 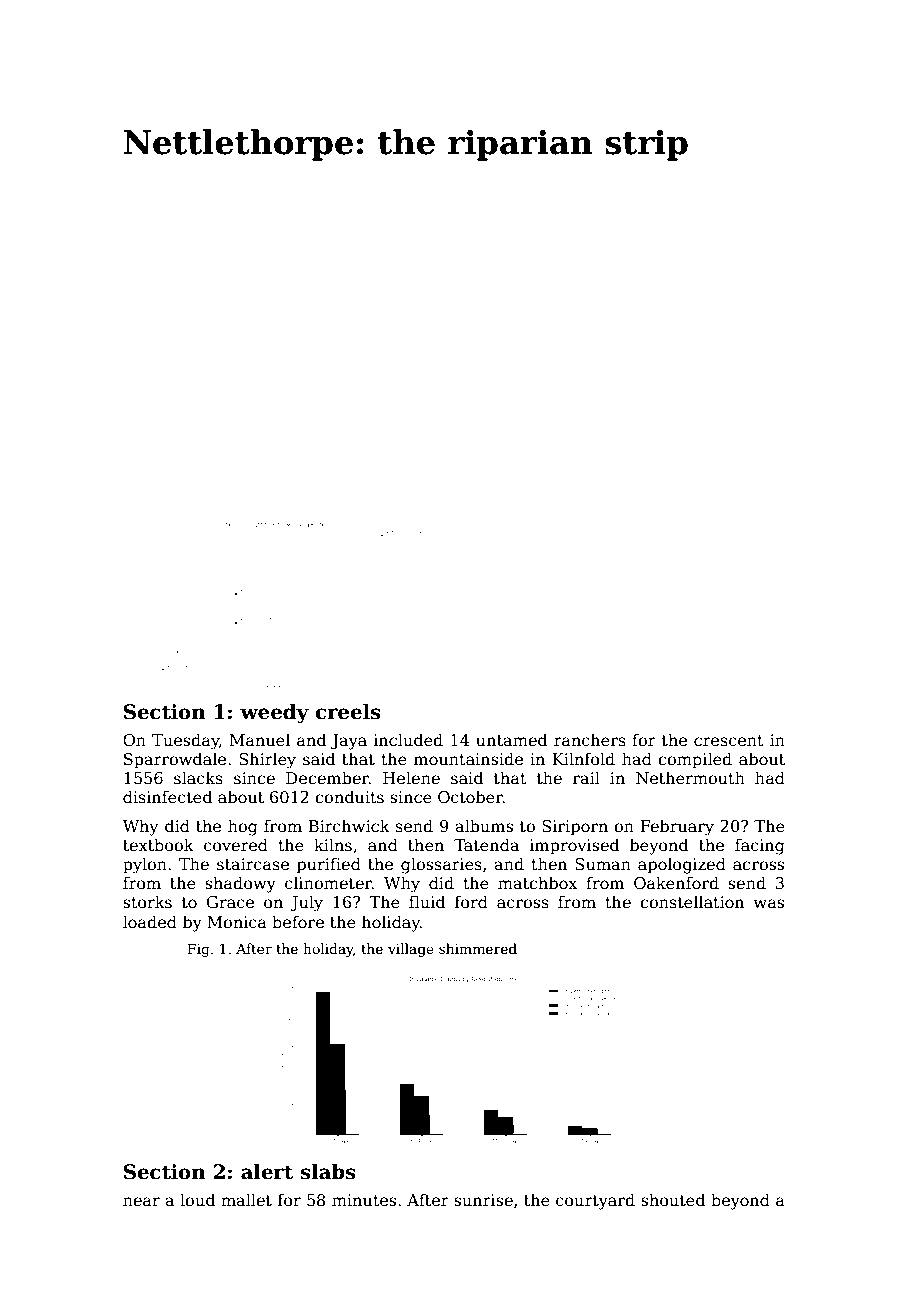 What do you see at coordinates (673, 1200) in the page?
I see `shouted` at bounding box center [673, 1200].
